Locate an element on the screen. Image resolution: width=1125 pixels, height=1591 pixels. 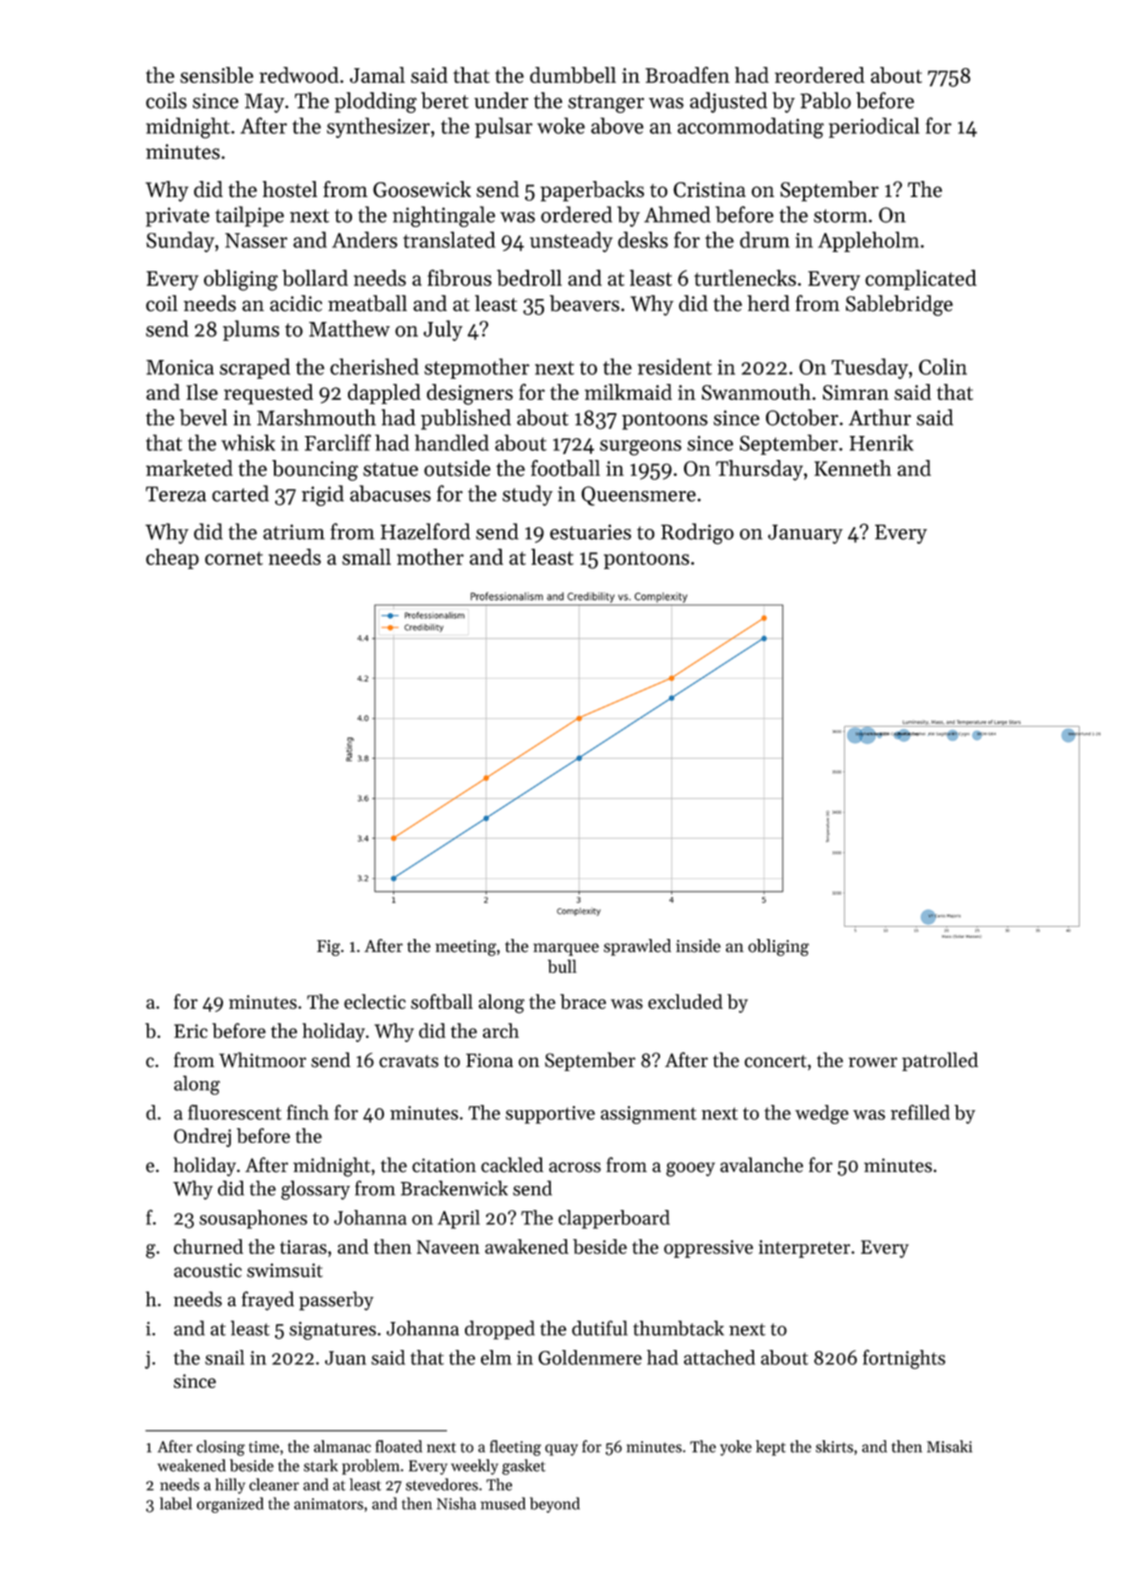
inside is located at coordinates (698, 946).
